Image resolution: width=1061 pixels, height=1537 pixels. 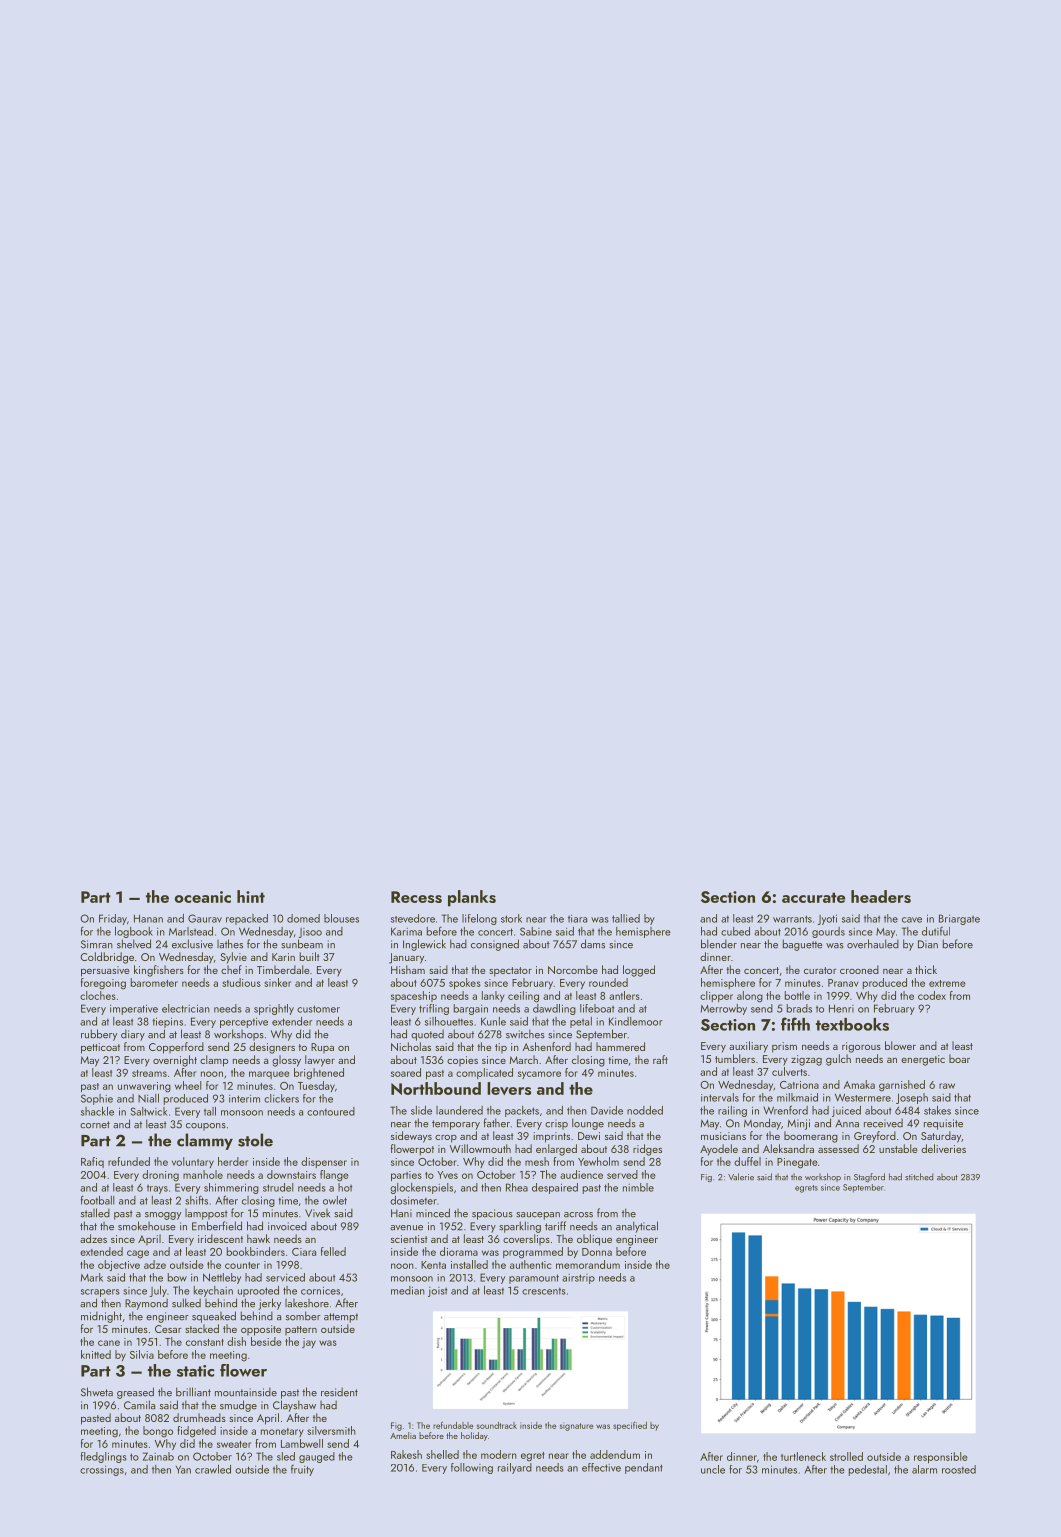 I want to click on Niall, so click(x=148, y=1098).
